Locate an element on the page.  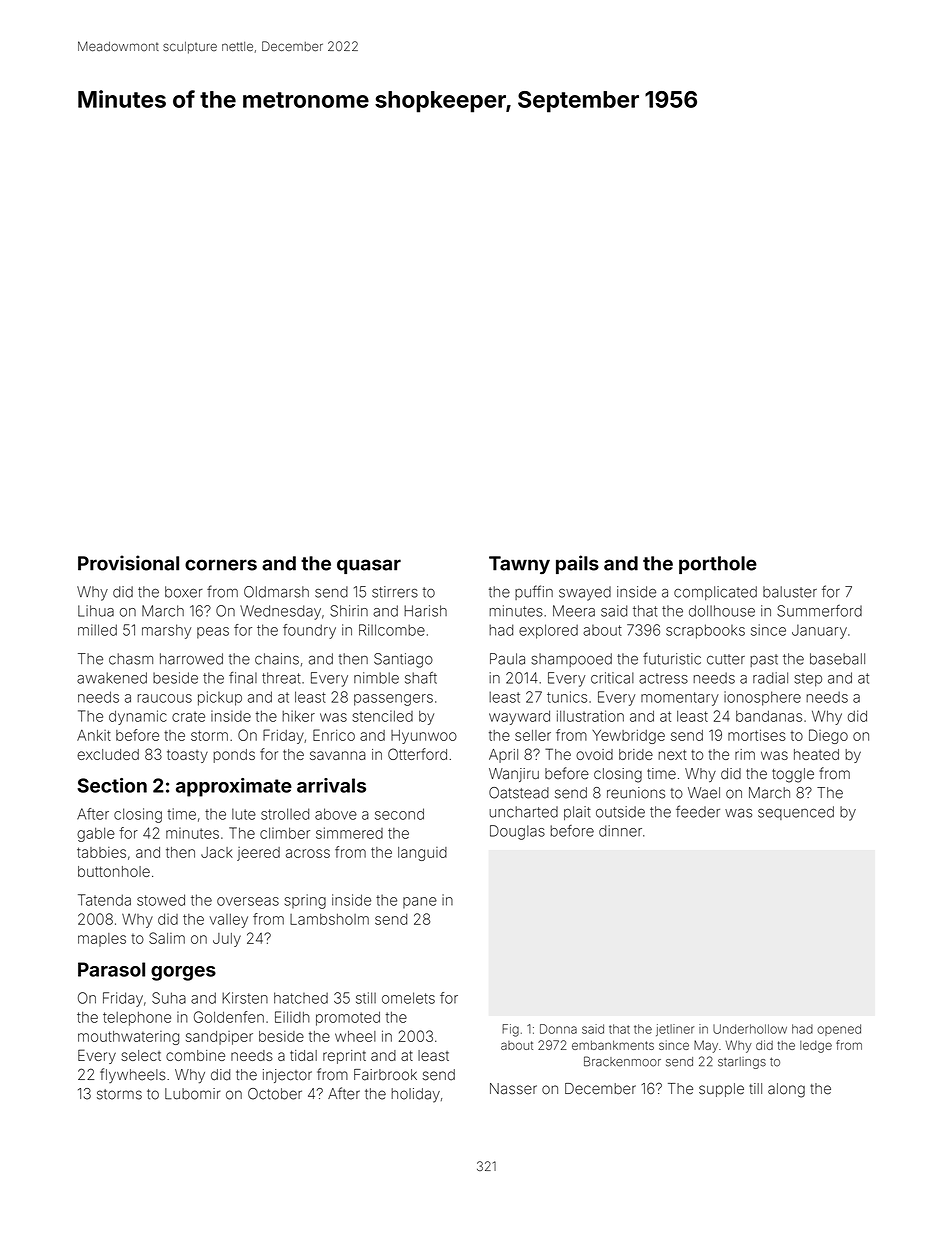
jeered is located at coordinates (258, 854).
